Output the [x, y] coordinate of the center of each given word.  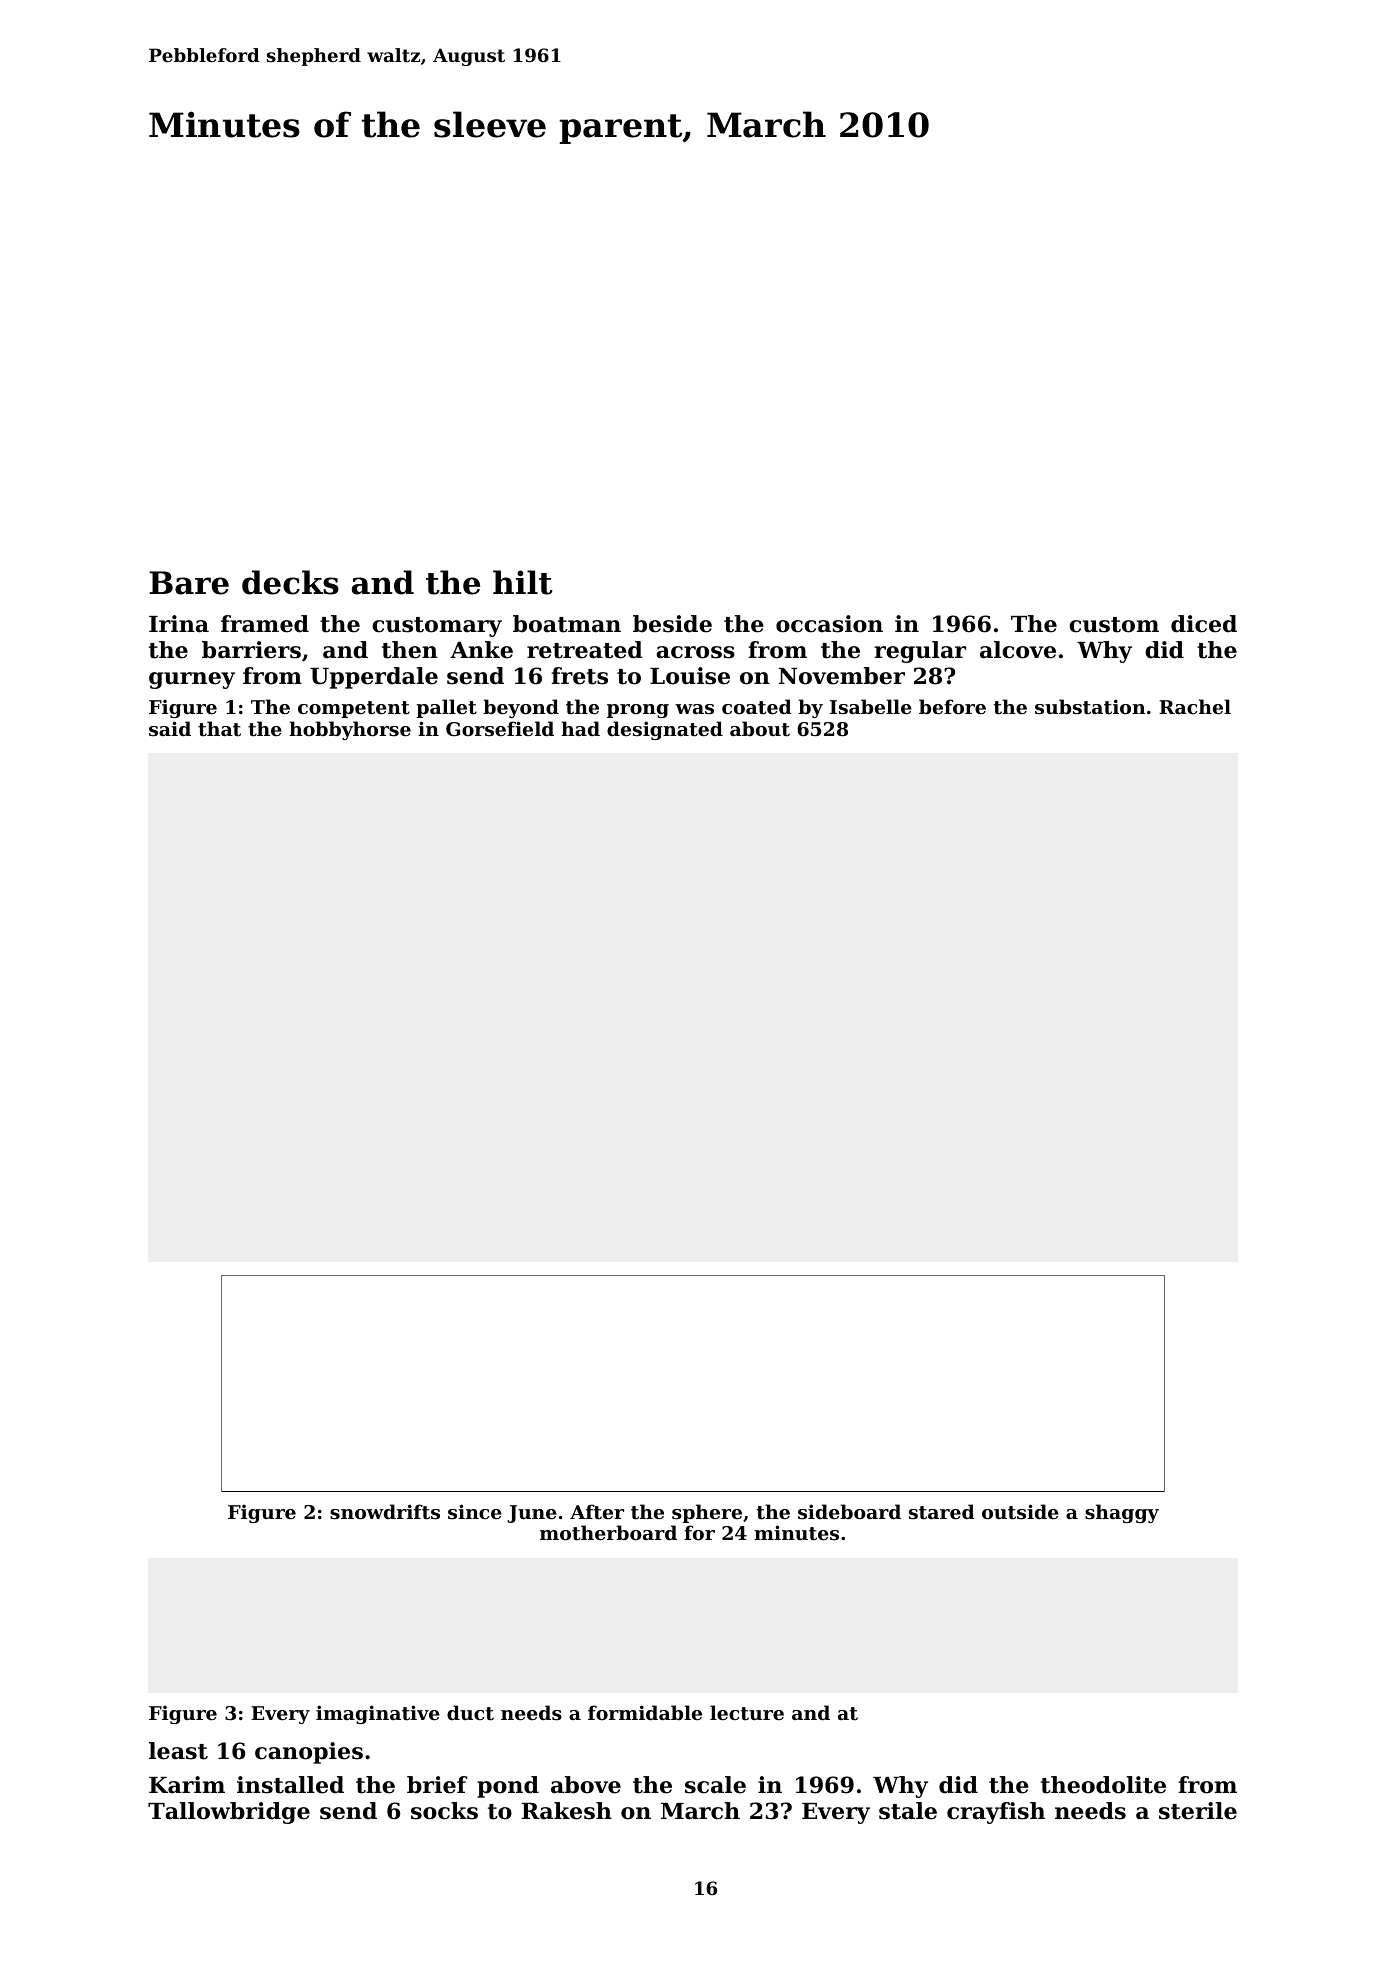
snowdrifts [385, 1512]
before [952, 706]
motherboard [608, 1532]
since [475, 1512]
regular [920, 652]
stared [942, 1512]
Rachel [1195, 706]
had [580, 728]
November [841, 676]
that [219, 729]
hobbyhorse [350, 730]
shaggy [1122, 1513]
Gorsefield [500, 729]
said [170, 729]
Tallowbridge [229, 1813]
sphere [707, 1513]
